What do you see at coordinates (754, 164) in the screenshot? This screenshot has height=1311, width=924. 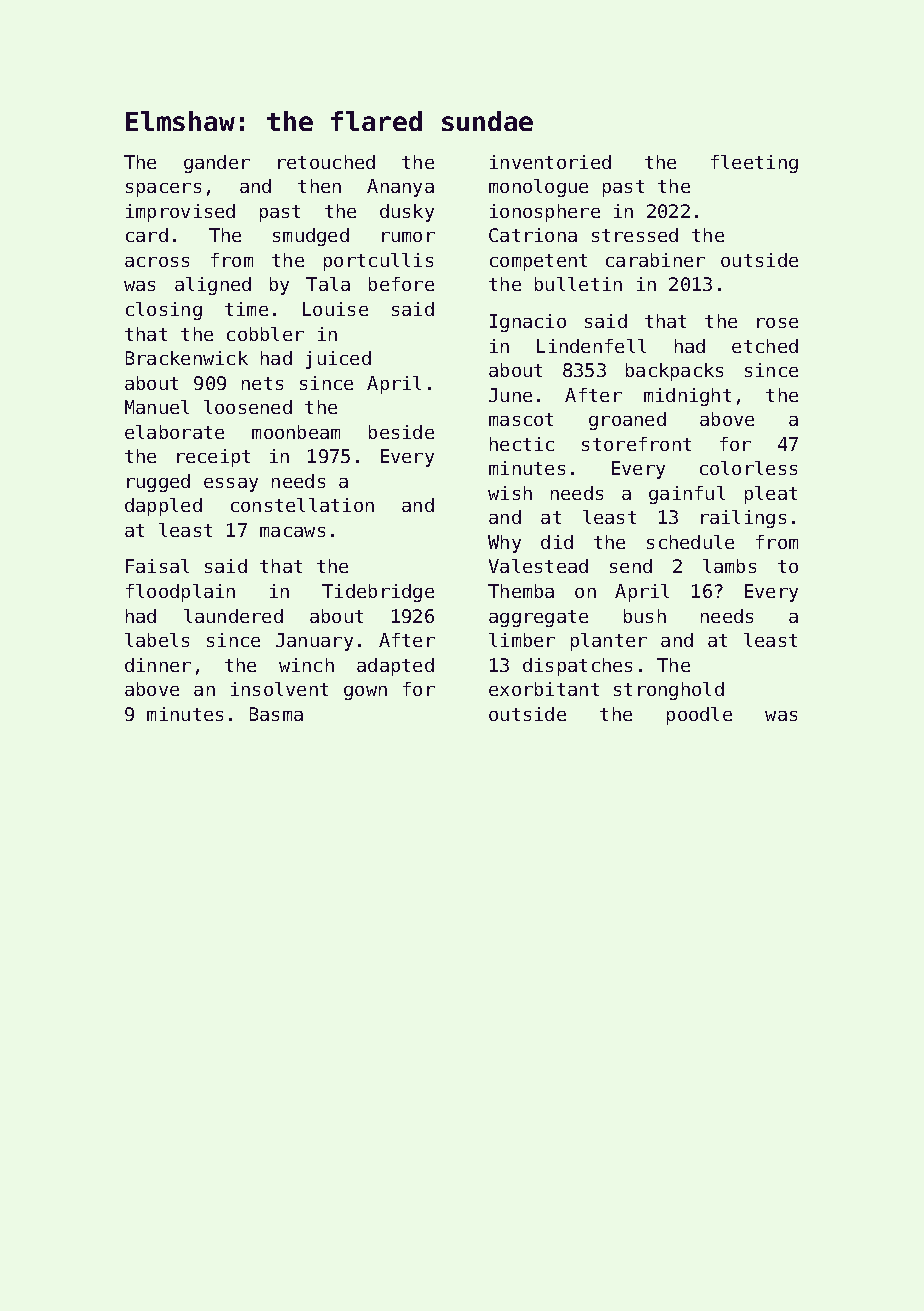 I see `fleeting` at bounding box center [754, 164].
